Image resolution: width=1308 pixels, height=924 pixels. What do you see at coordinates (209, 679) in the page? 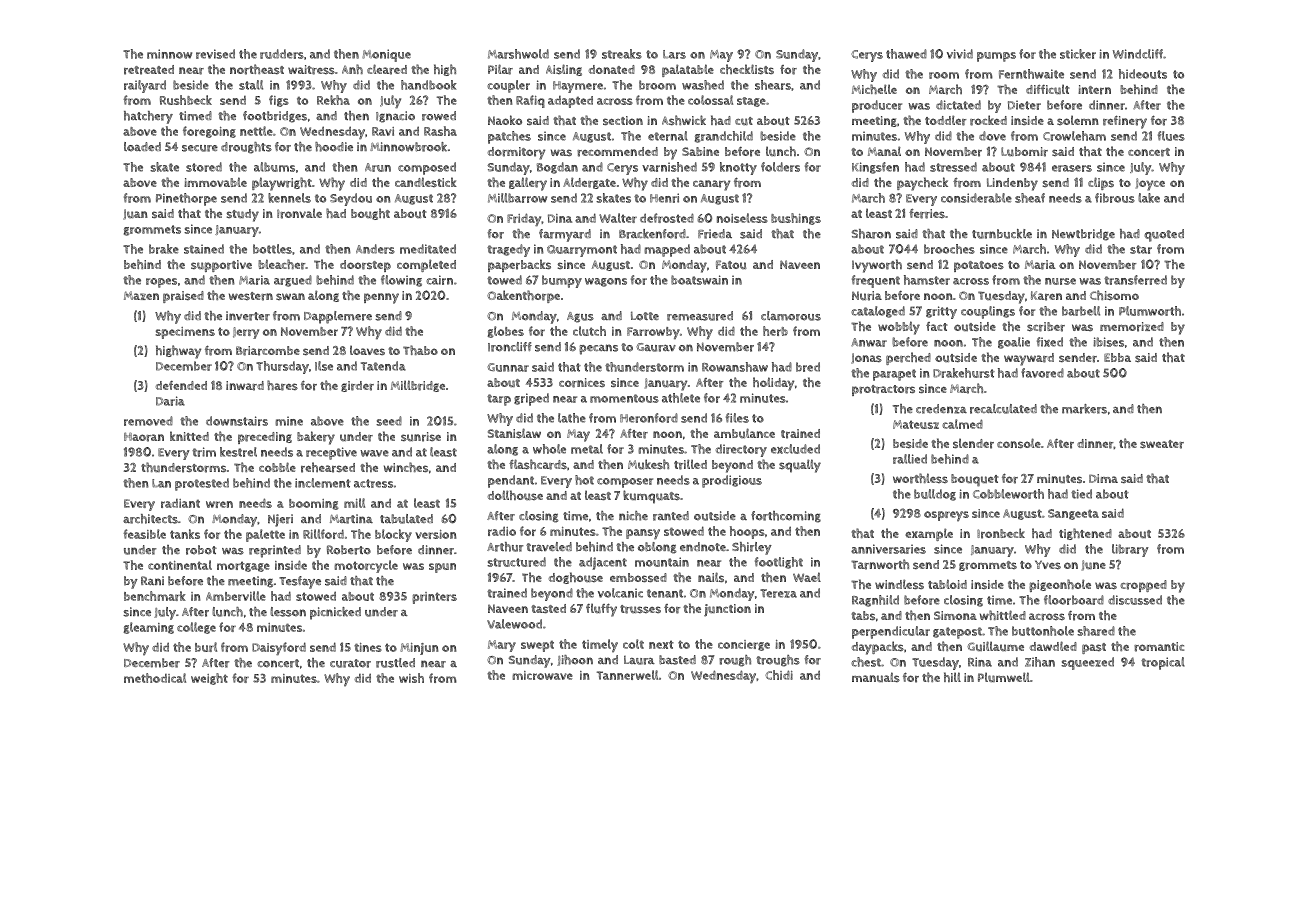
I see `weight` at bounding box center [209, 679].
